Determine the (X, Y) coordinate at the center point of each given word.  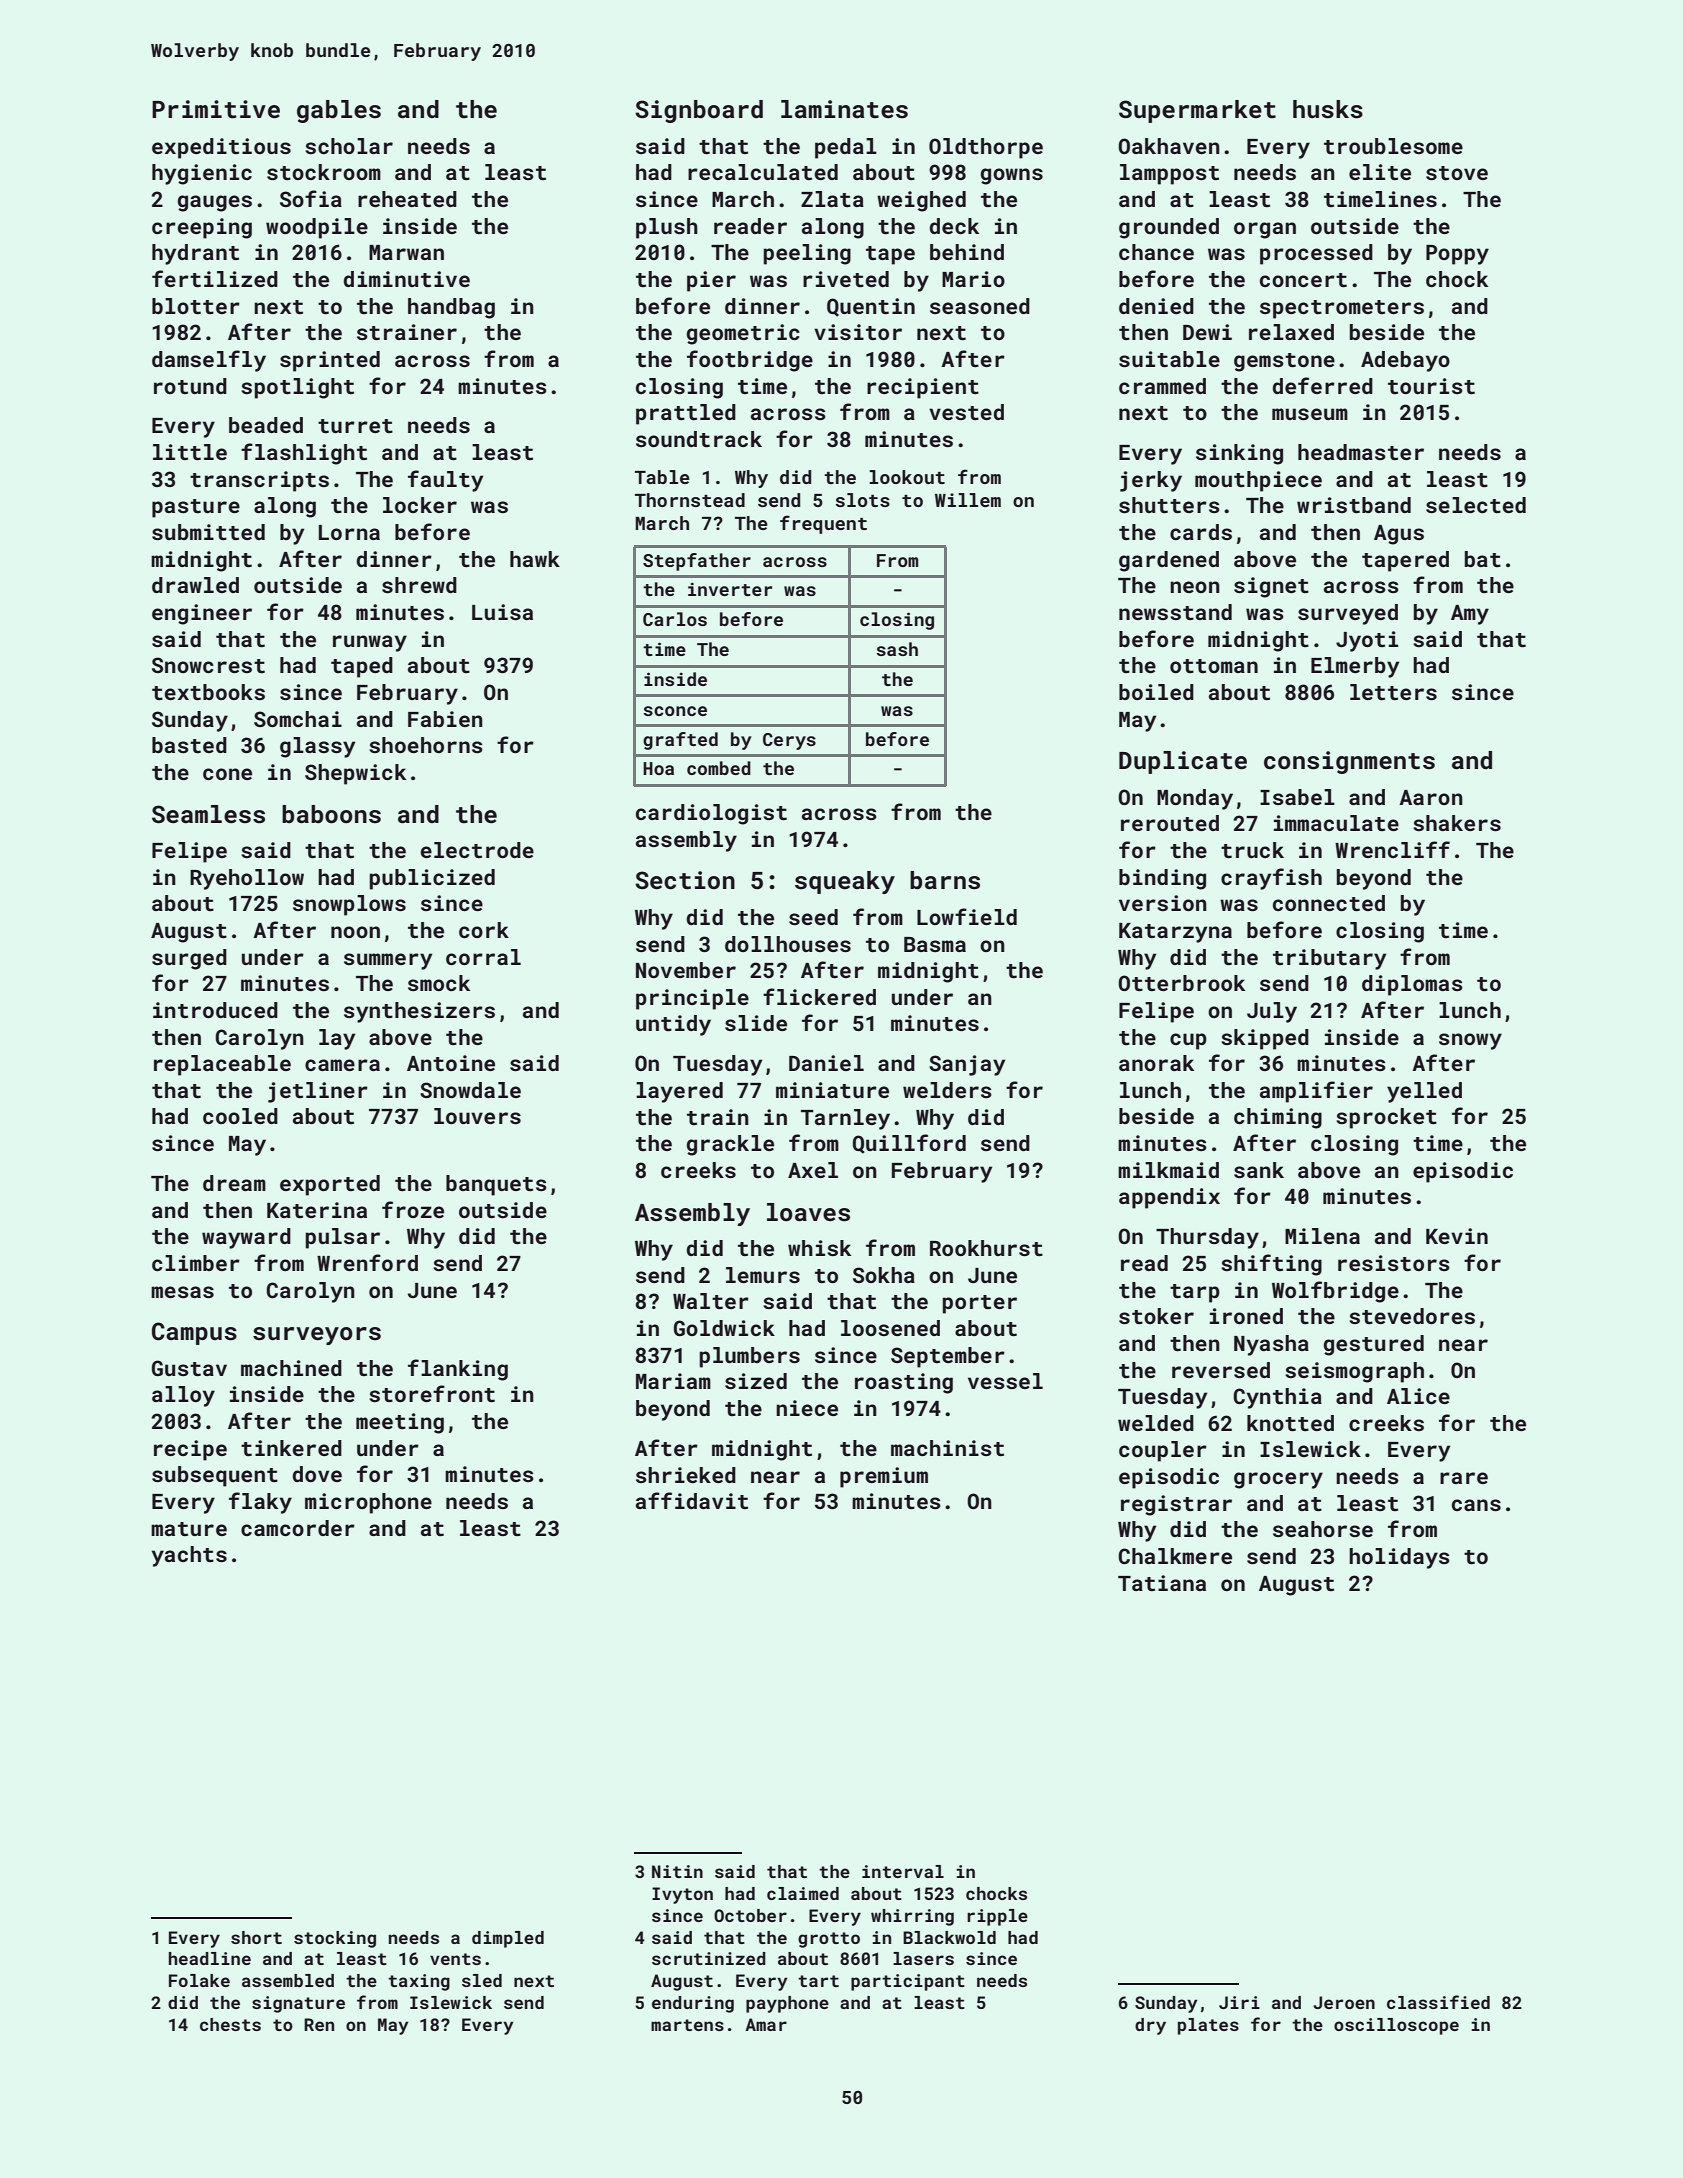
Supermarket (1197, 111)
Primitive (216, 109)
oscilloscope (1396, 2026)
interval (903, 1871)
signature (298, 2004)
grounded (1169, 228)
